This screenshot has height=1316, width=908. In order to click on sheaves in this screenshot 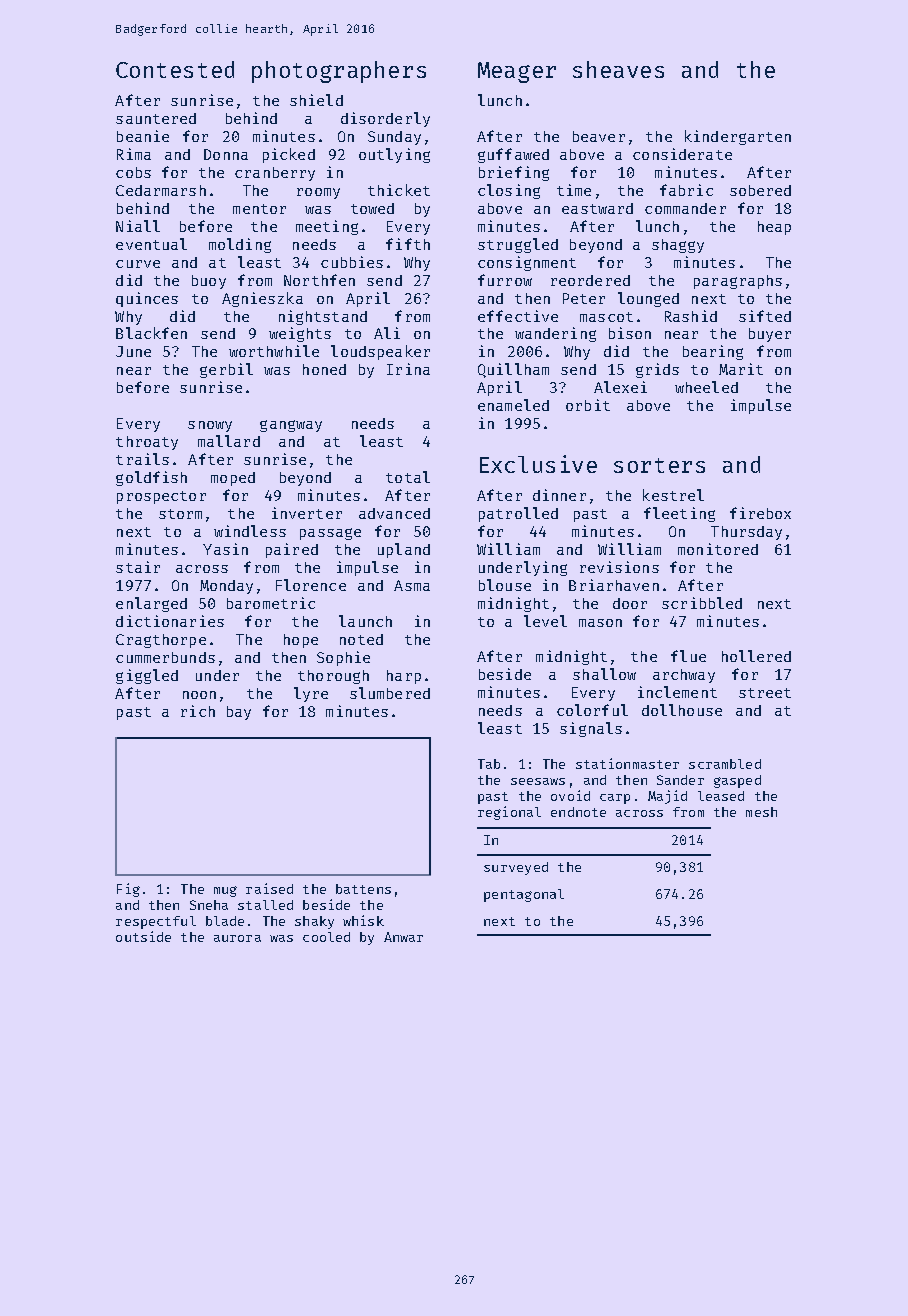, I will do `click(618, 69)`.
